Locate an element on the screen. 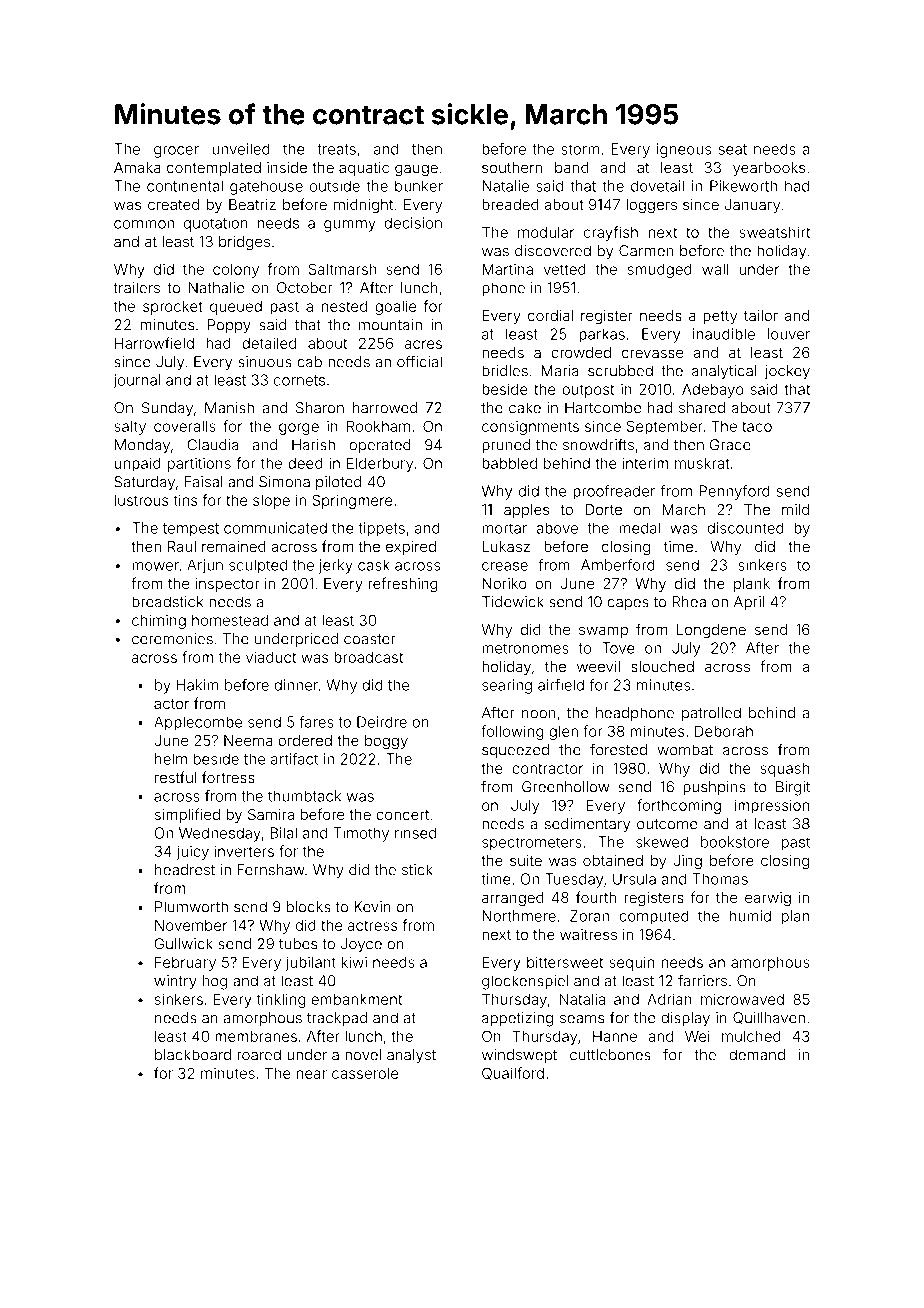 The image size is (924, 1308). cordial is located at coordinates (550, 315).
